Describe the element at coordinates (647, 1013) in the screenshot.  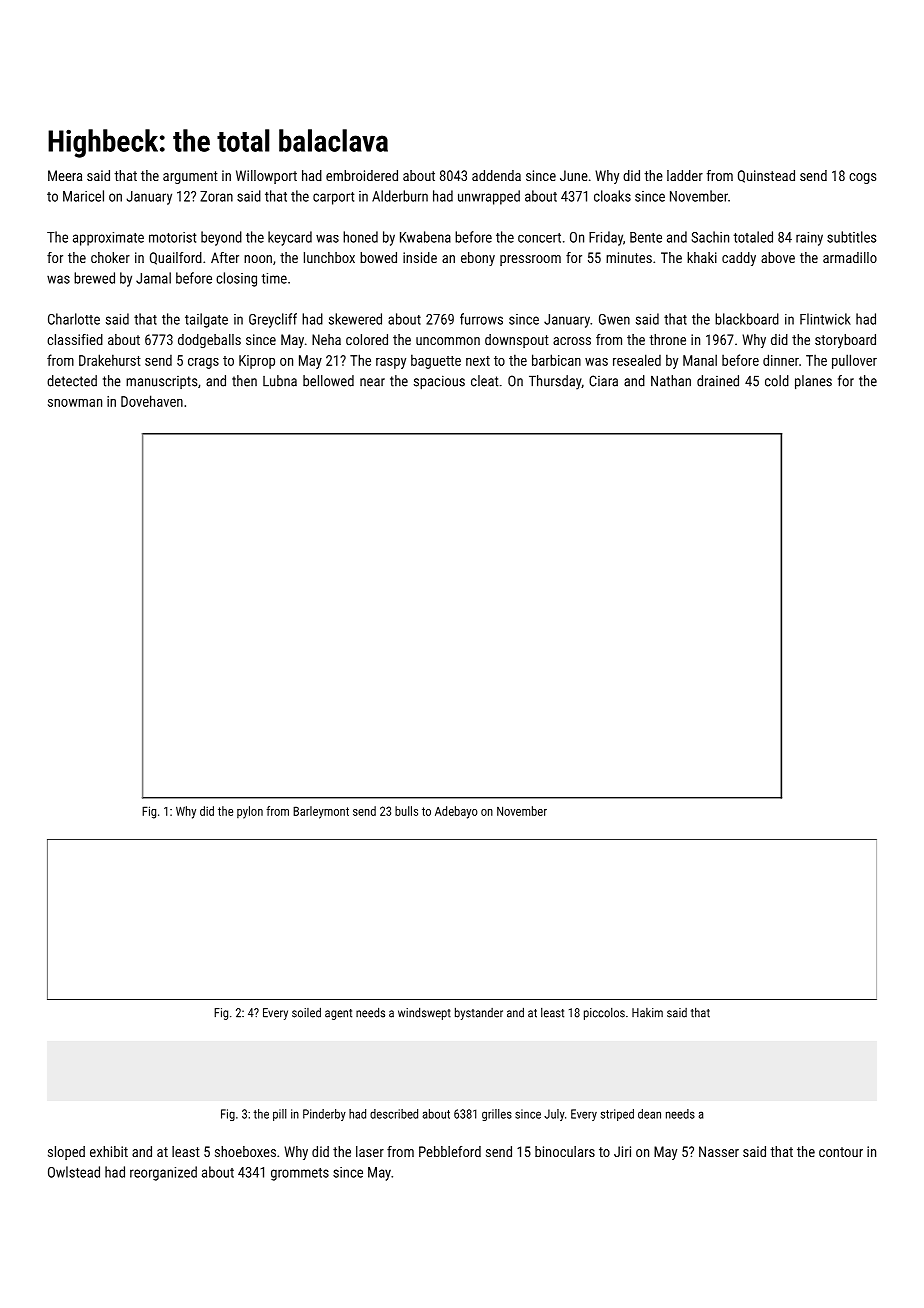
I see `Hakim` at that location.
